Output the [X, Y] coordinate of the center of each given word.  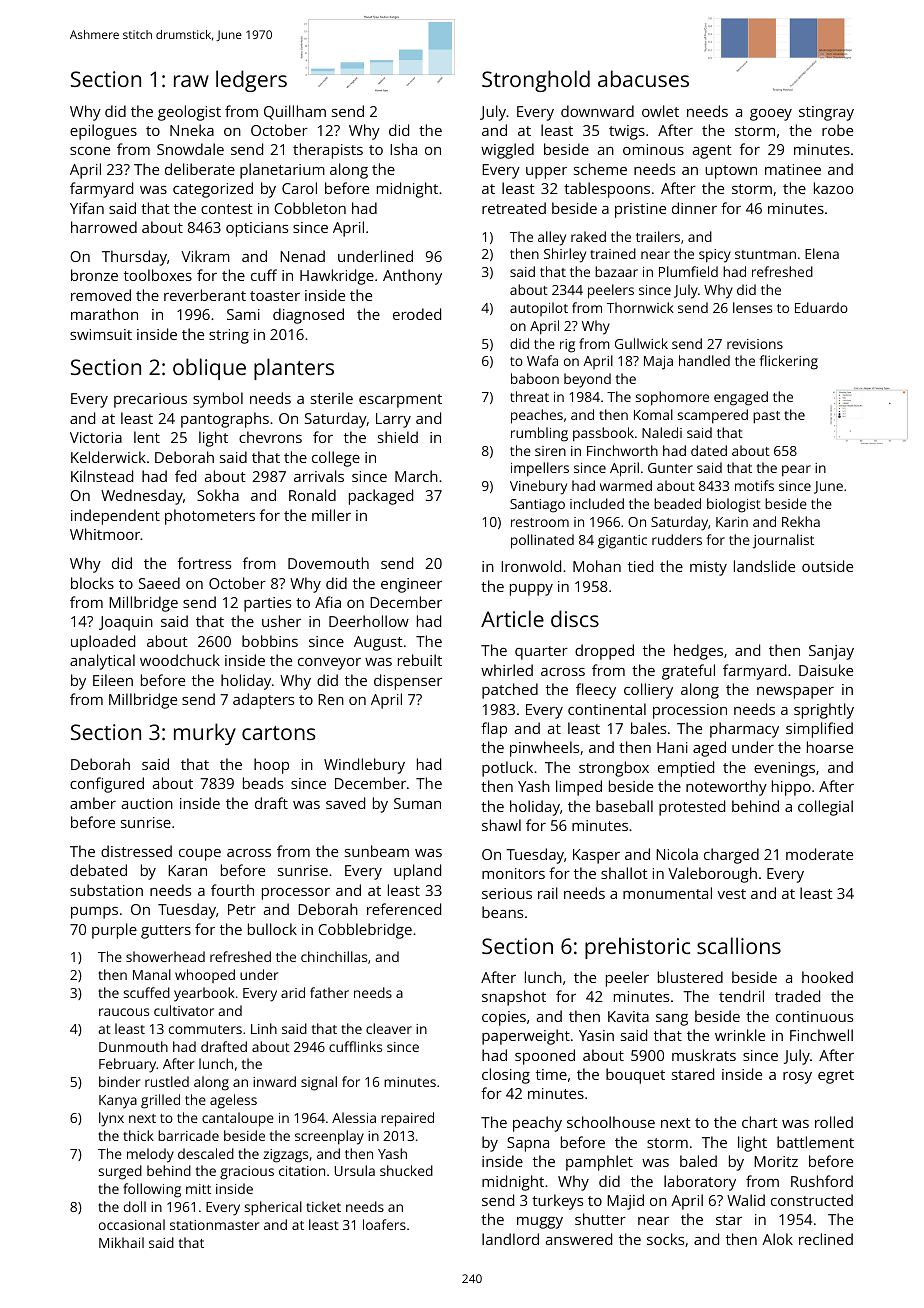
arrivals [319, 476]
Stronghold [536, 81]
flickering [789, 362]
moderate [819, 854]
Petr [242, 909]
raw [191, 81]
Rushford [822, 1181]
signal [319, 1083]
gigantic [622, 542]
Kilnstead [102, 476]
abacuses [643, 78]
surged [120, 1172]
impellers [540, 469]
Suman [417, 803]
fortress [204, 563]
